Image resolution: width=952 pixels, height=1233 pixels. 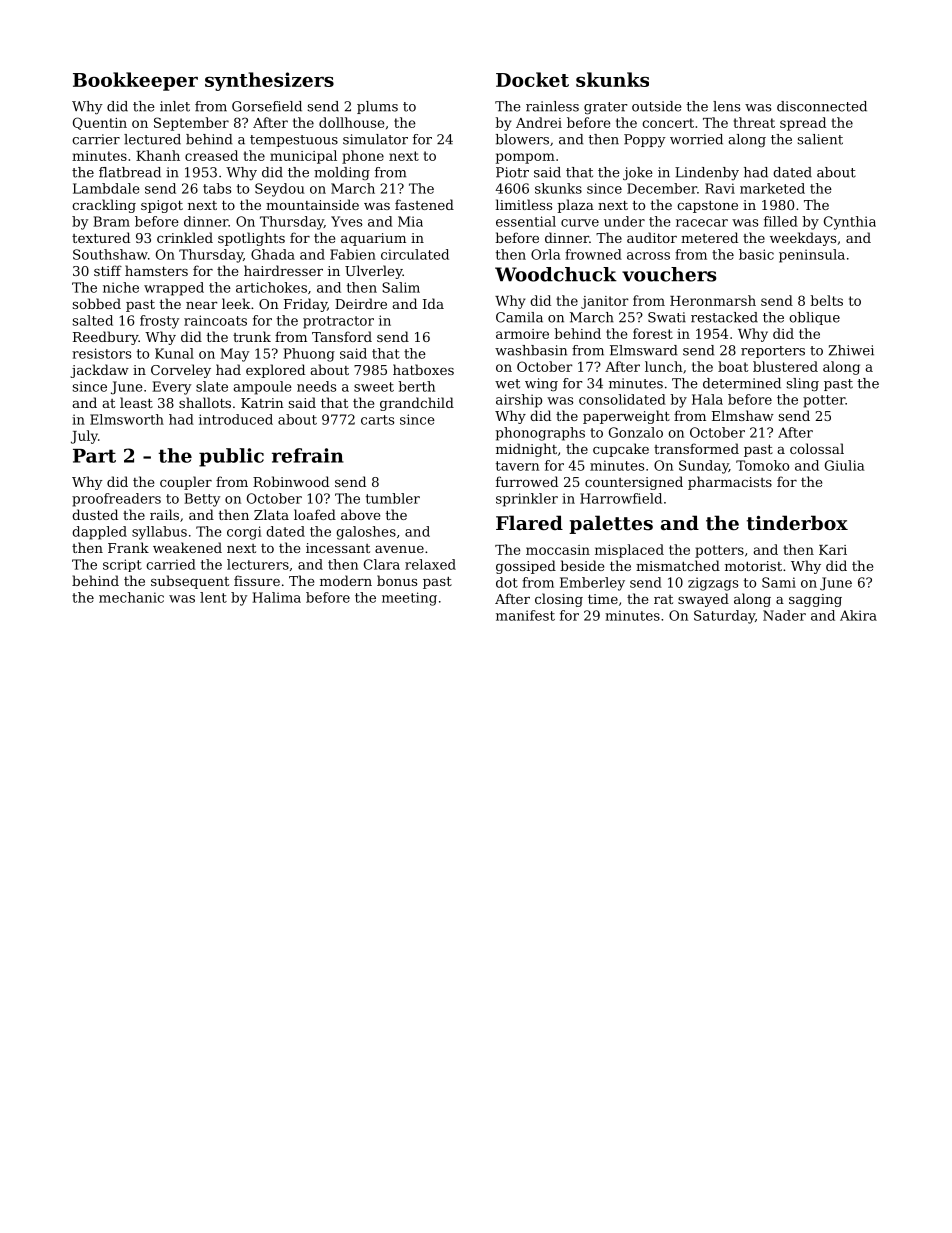 I want to click on Akira, so click(x=858, y=615).
